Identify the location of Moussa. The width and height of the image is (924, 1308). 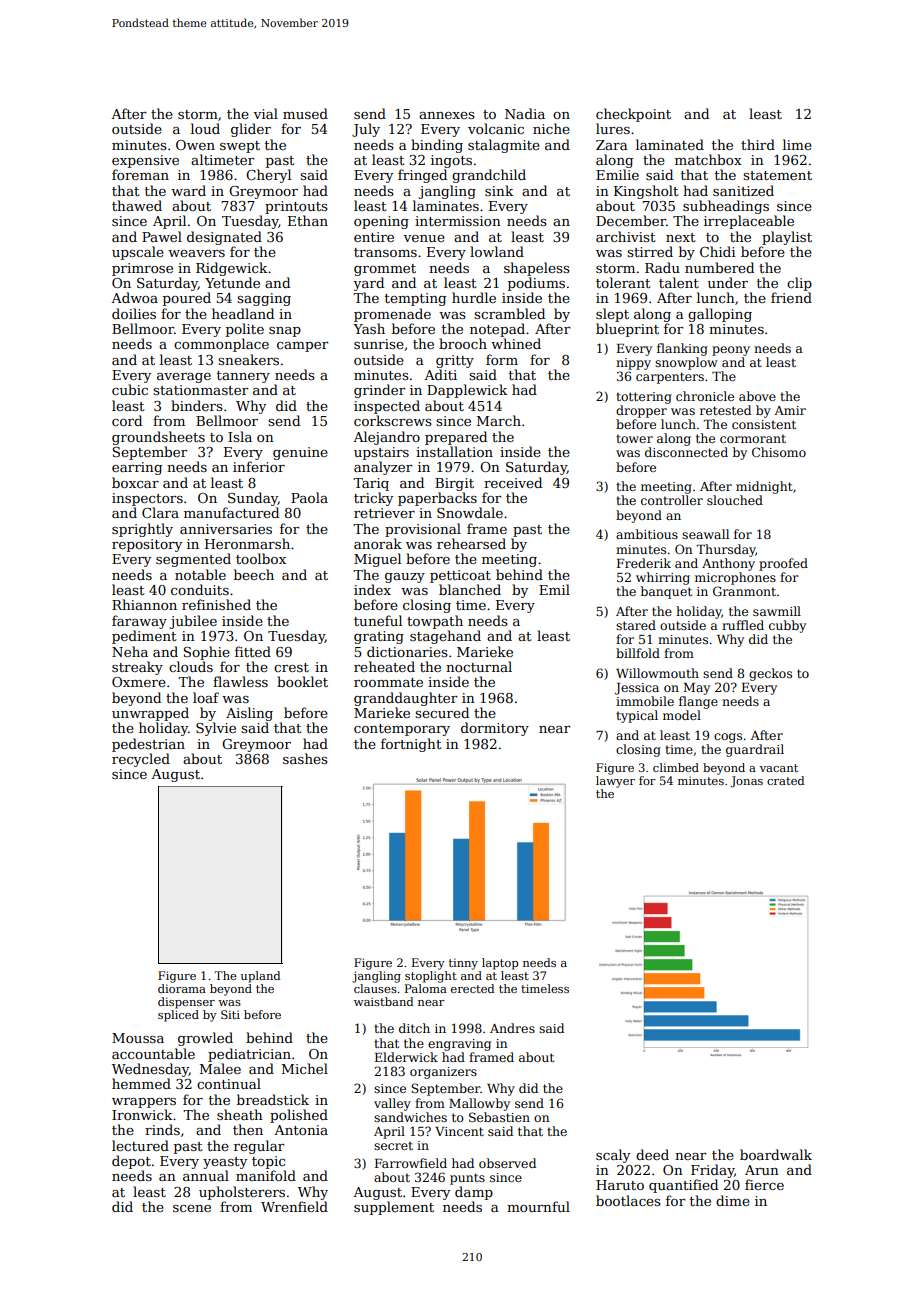
(138, 1038).
